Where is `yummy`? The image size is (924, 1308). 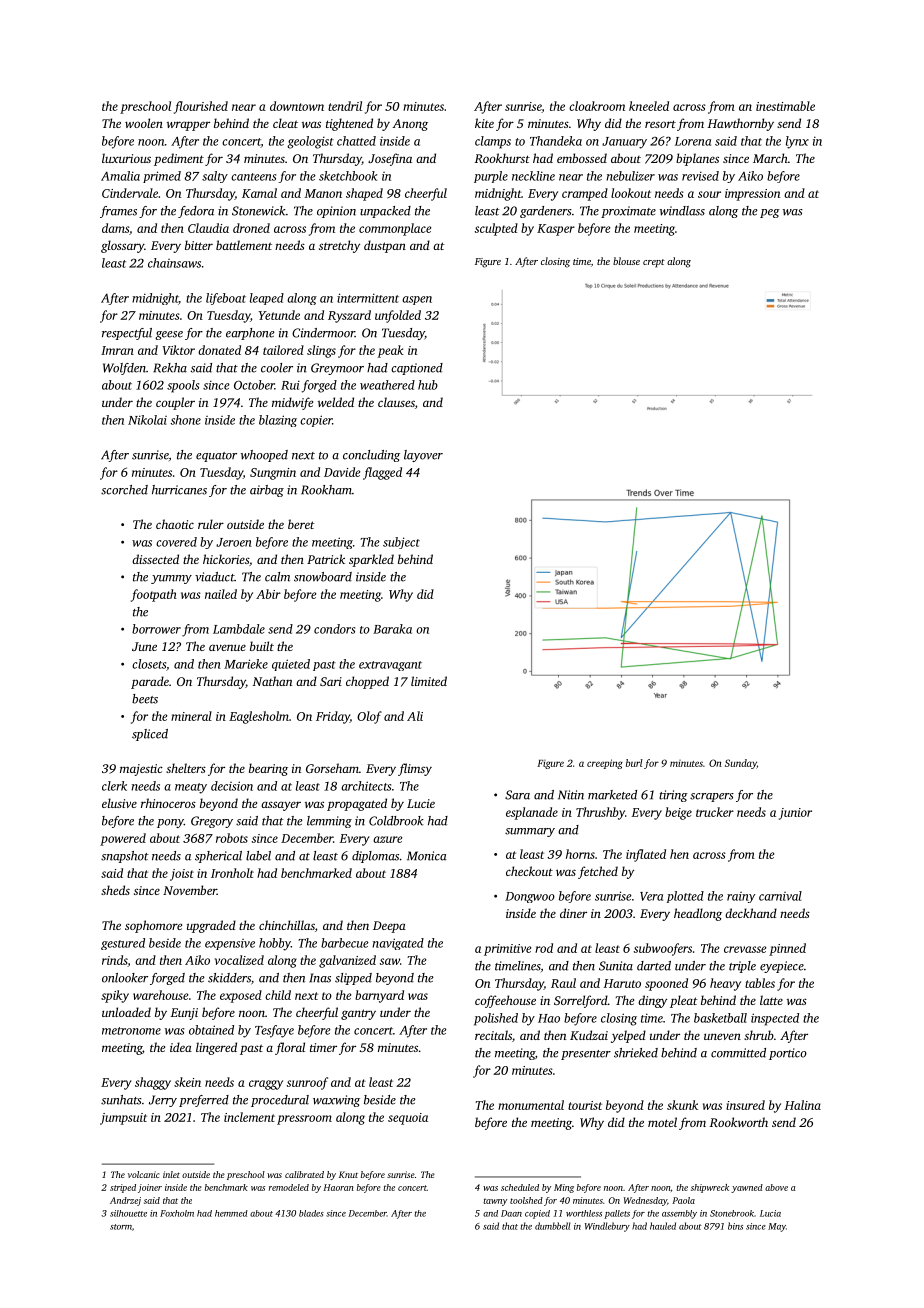
yummy is located at coordinates (171, 579).
